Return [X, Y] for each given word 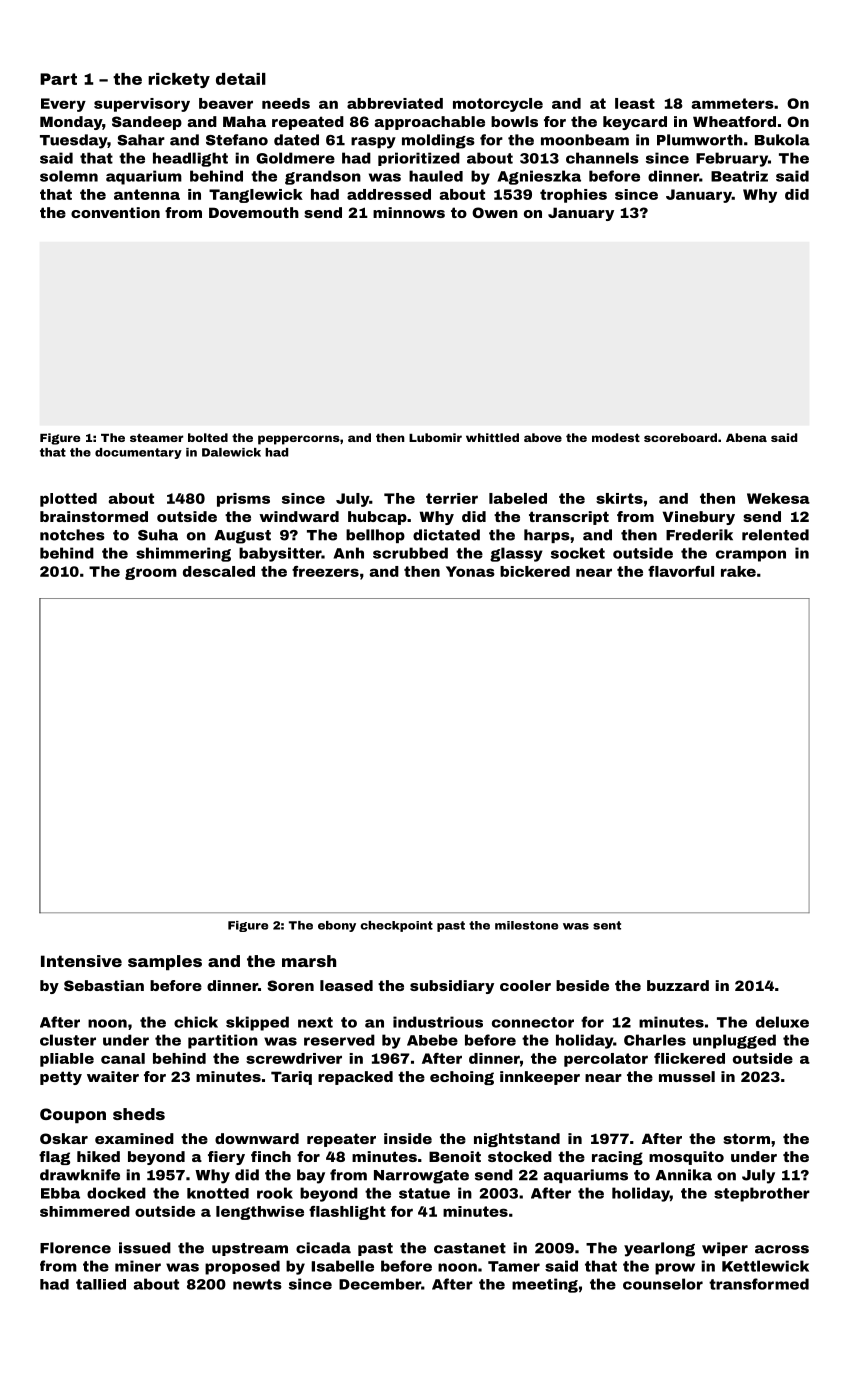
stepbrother [762, 1194]
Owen [495, 212]
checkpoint [396, 926]
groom [151, 573]
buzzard [678, 985]
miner [138, 1266]
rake [738, 571]
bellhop [375, 536]
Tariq [291, 1078]
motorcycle [498, 105]
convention [115, 212]
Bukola [782, 140]
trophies [573, 196]
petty [61, 1078]
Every [63, 105]
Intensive [81, 961]
